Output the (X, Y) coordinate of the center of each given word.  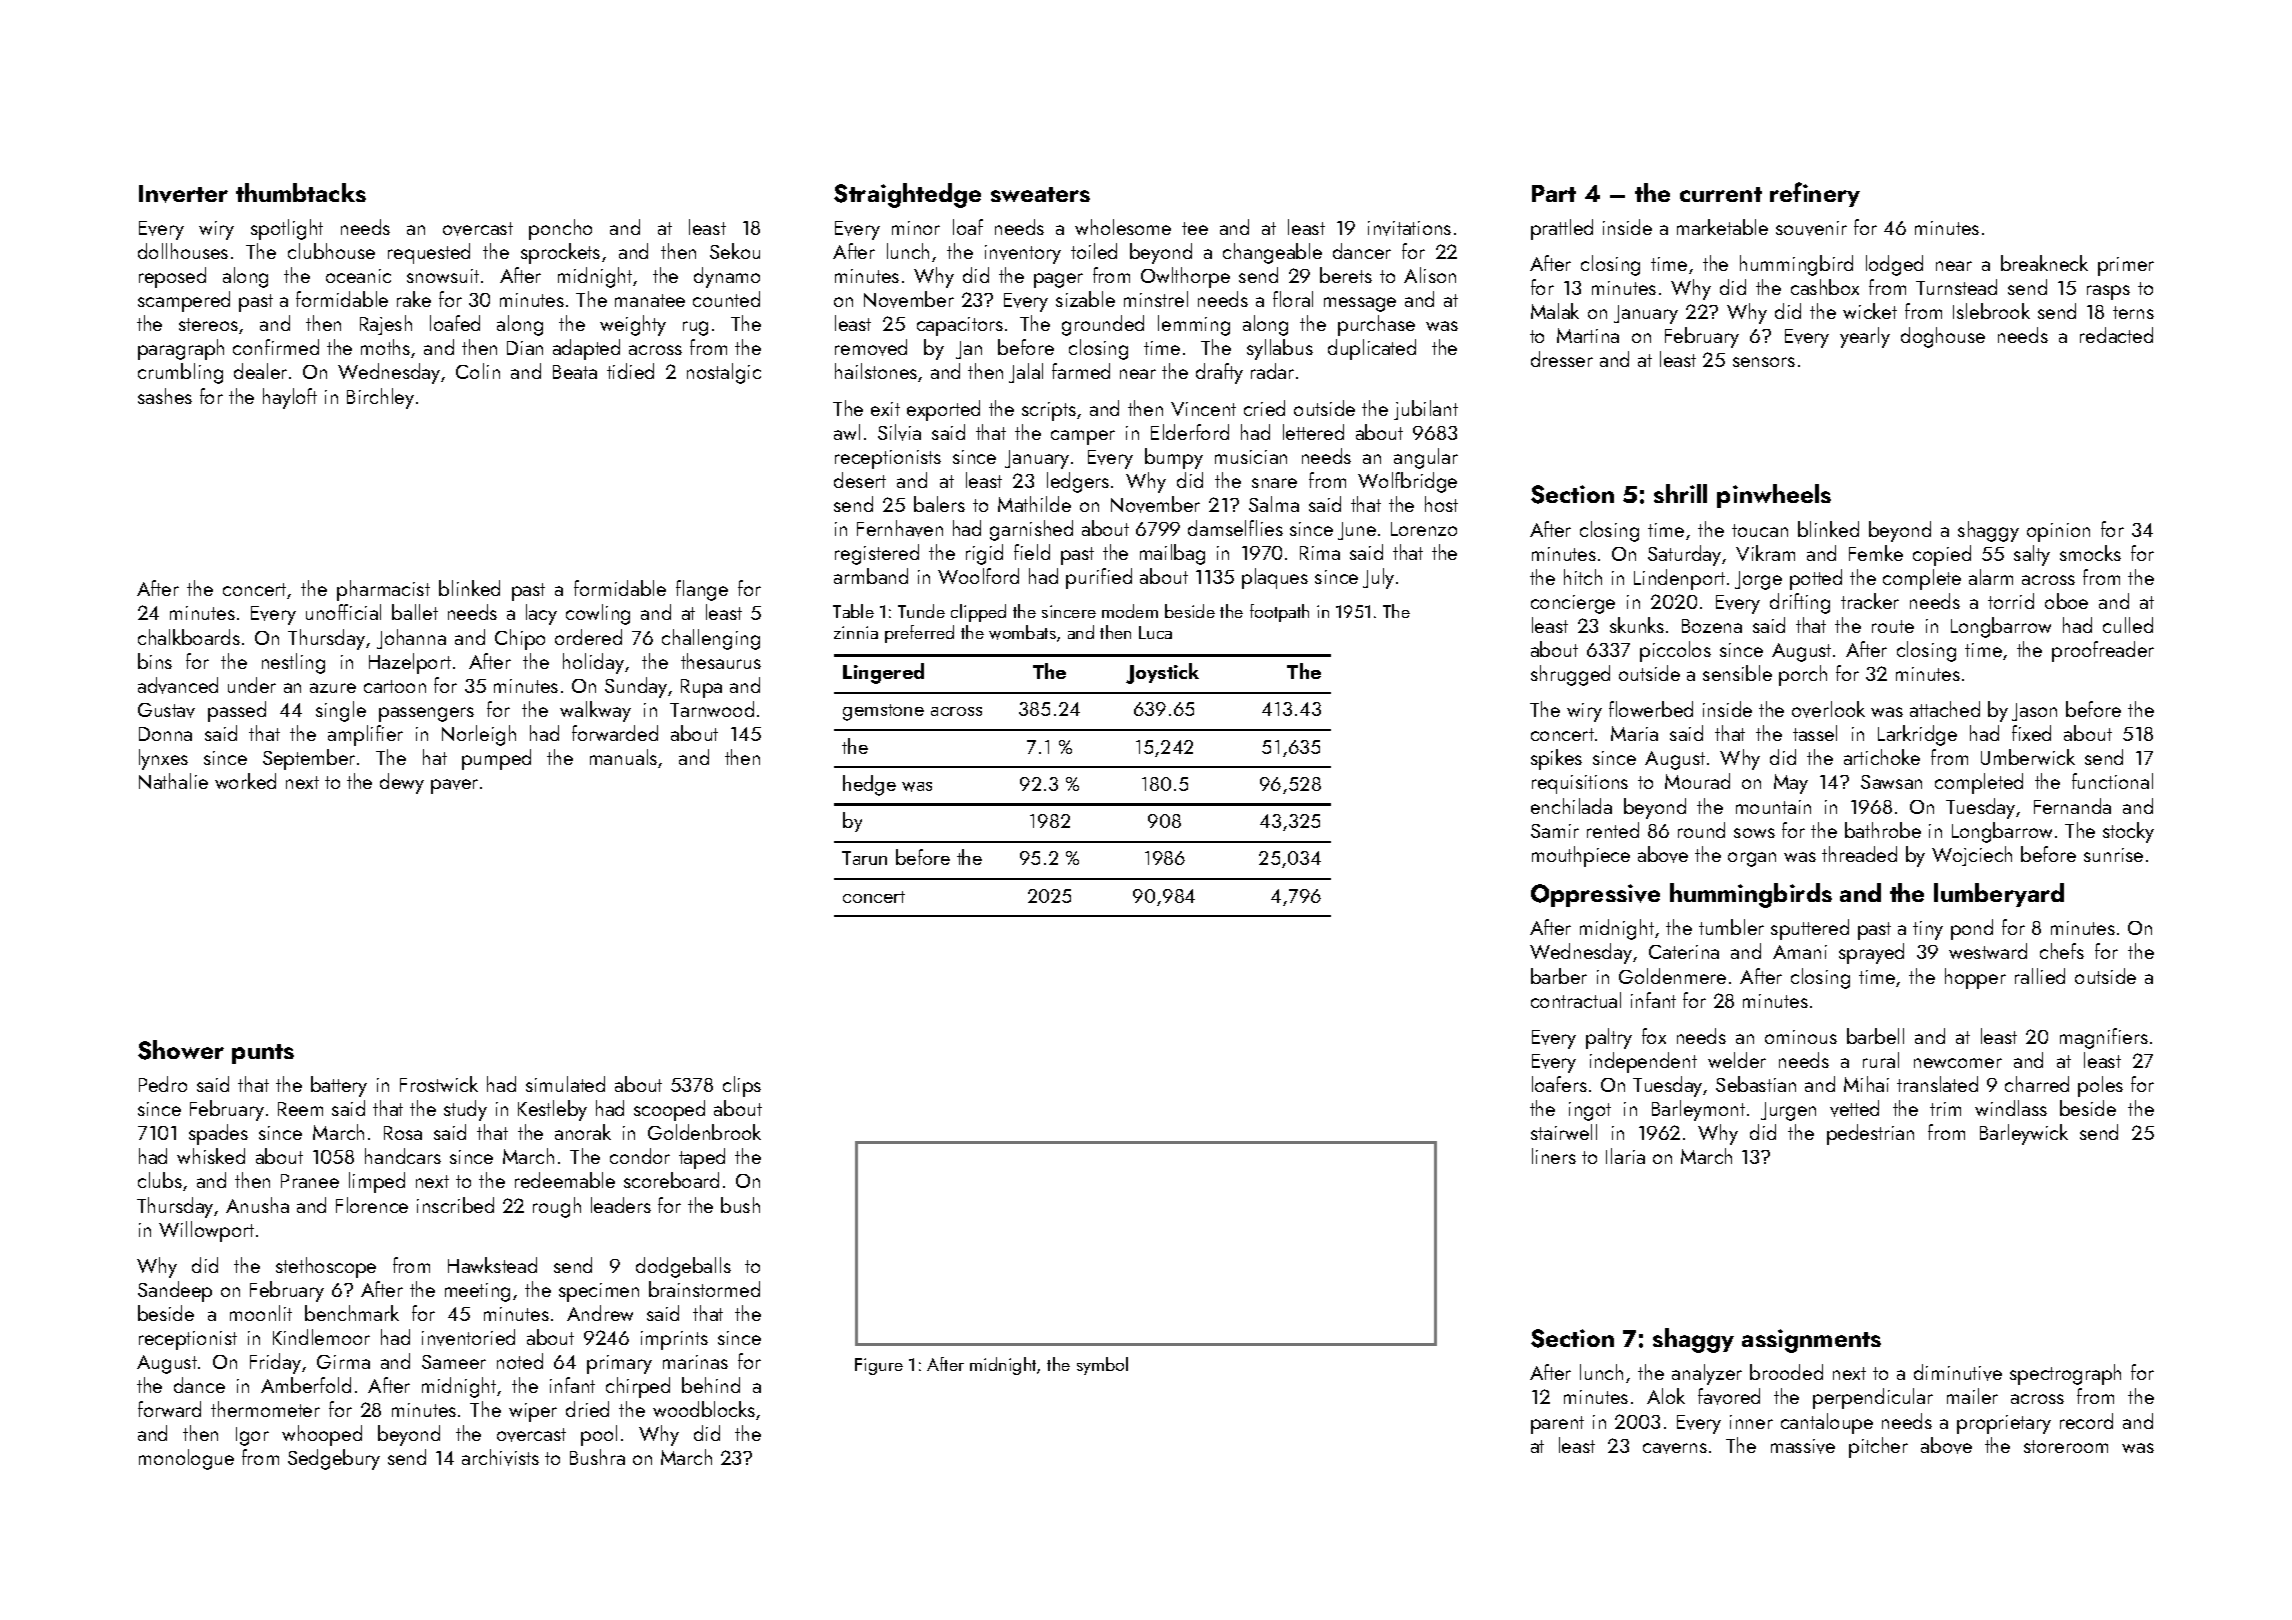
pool (599, 1435)
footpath (1279, 613)
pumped (496, 759)
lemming (1194, 325)
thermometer (265, 1409)
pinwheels (1774, 496)
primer (2126, 266)
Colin (478, 371)
